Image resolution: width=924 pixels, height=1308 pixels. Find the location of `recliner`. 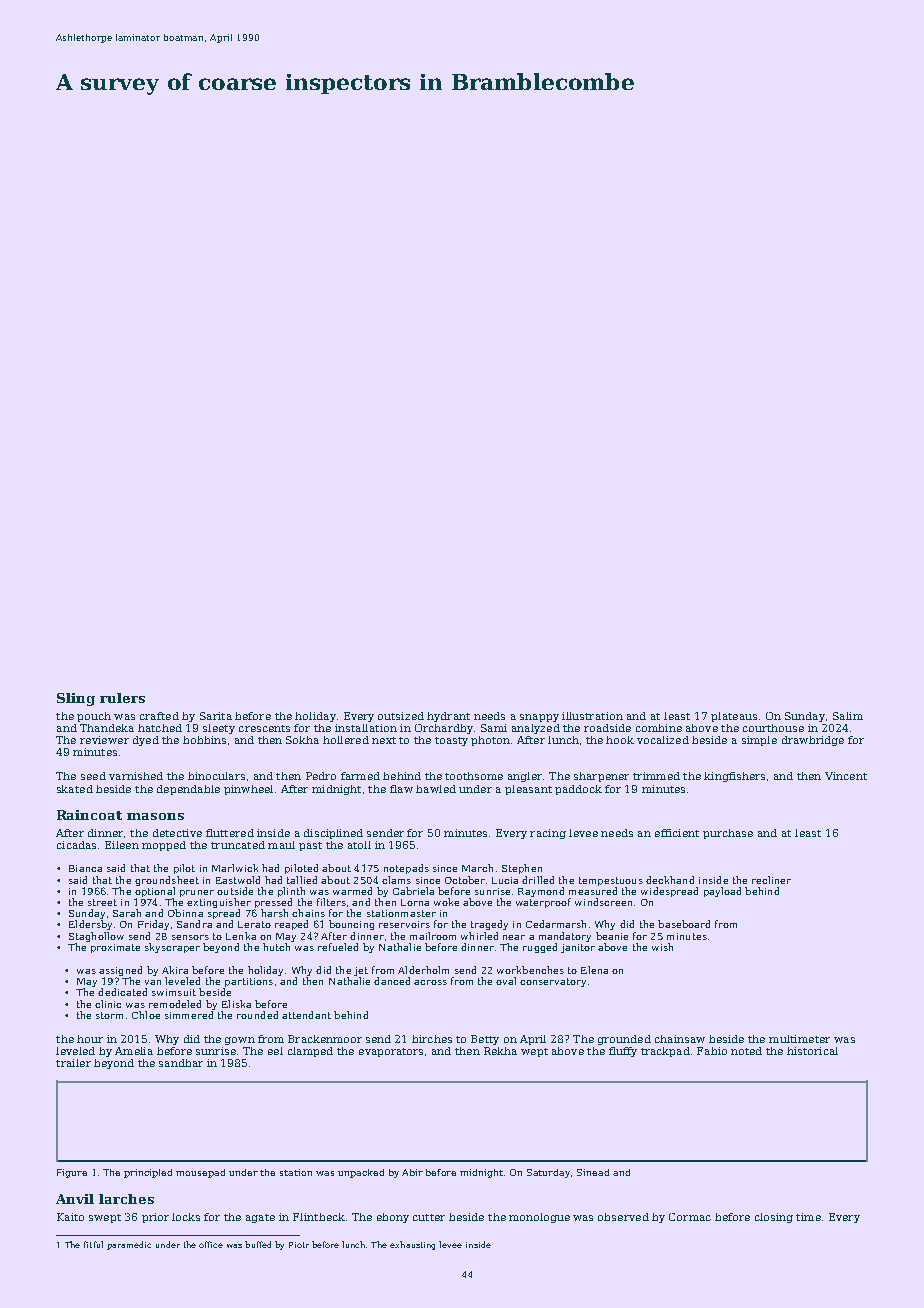

recliner is located at coordinates (771, 880).
